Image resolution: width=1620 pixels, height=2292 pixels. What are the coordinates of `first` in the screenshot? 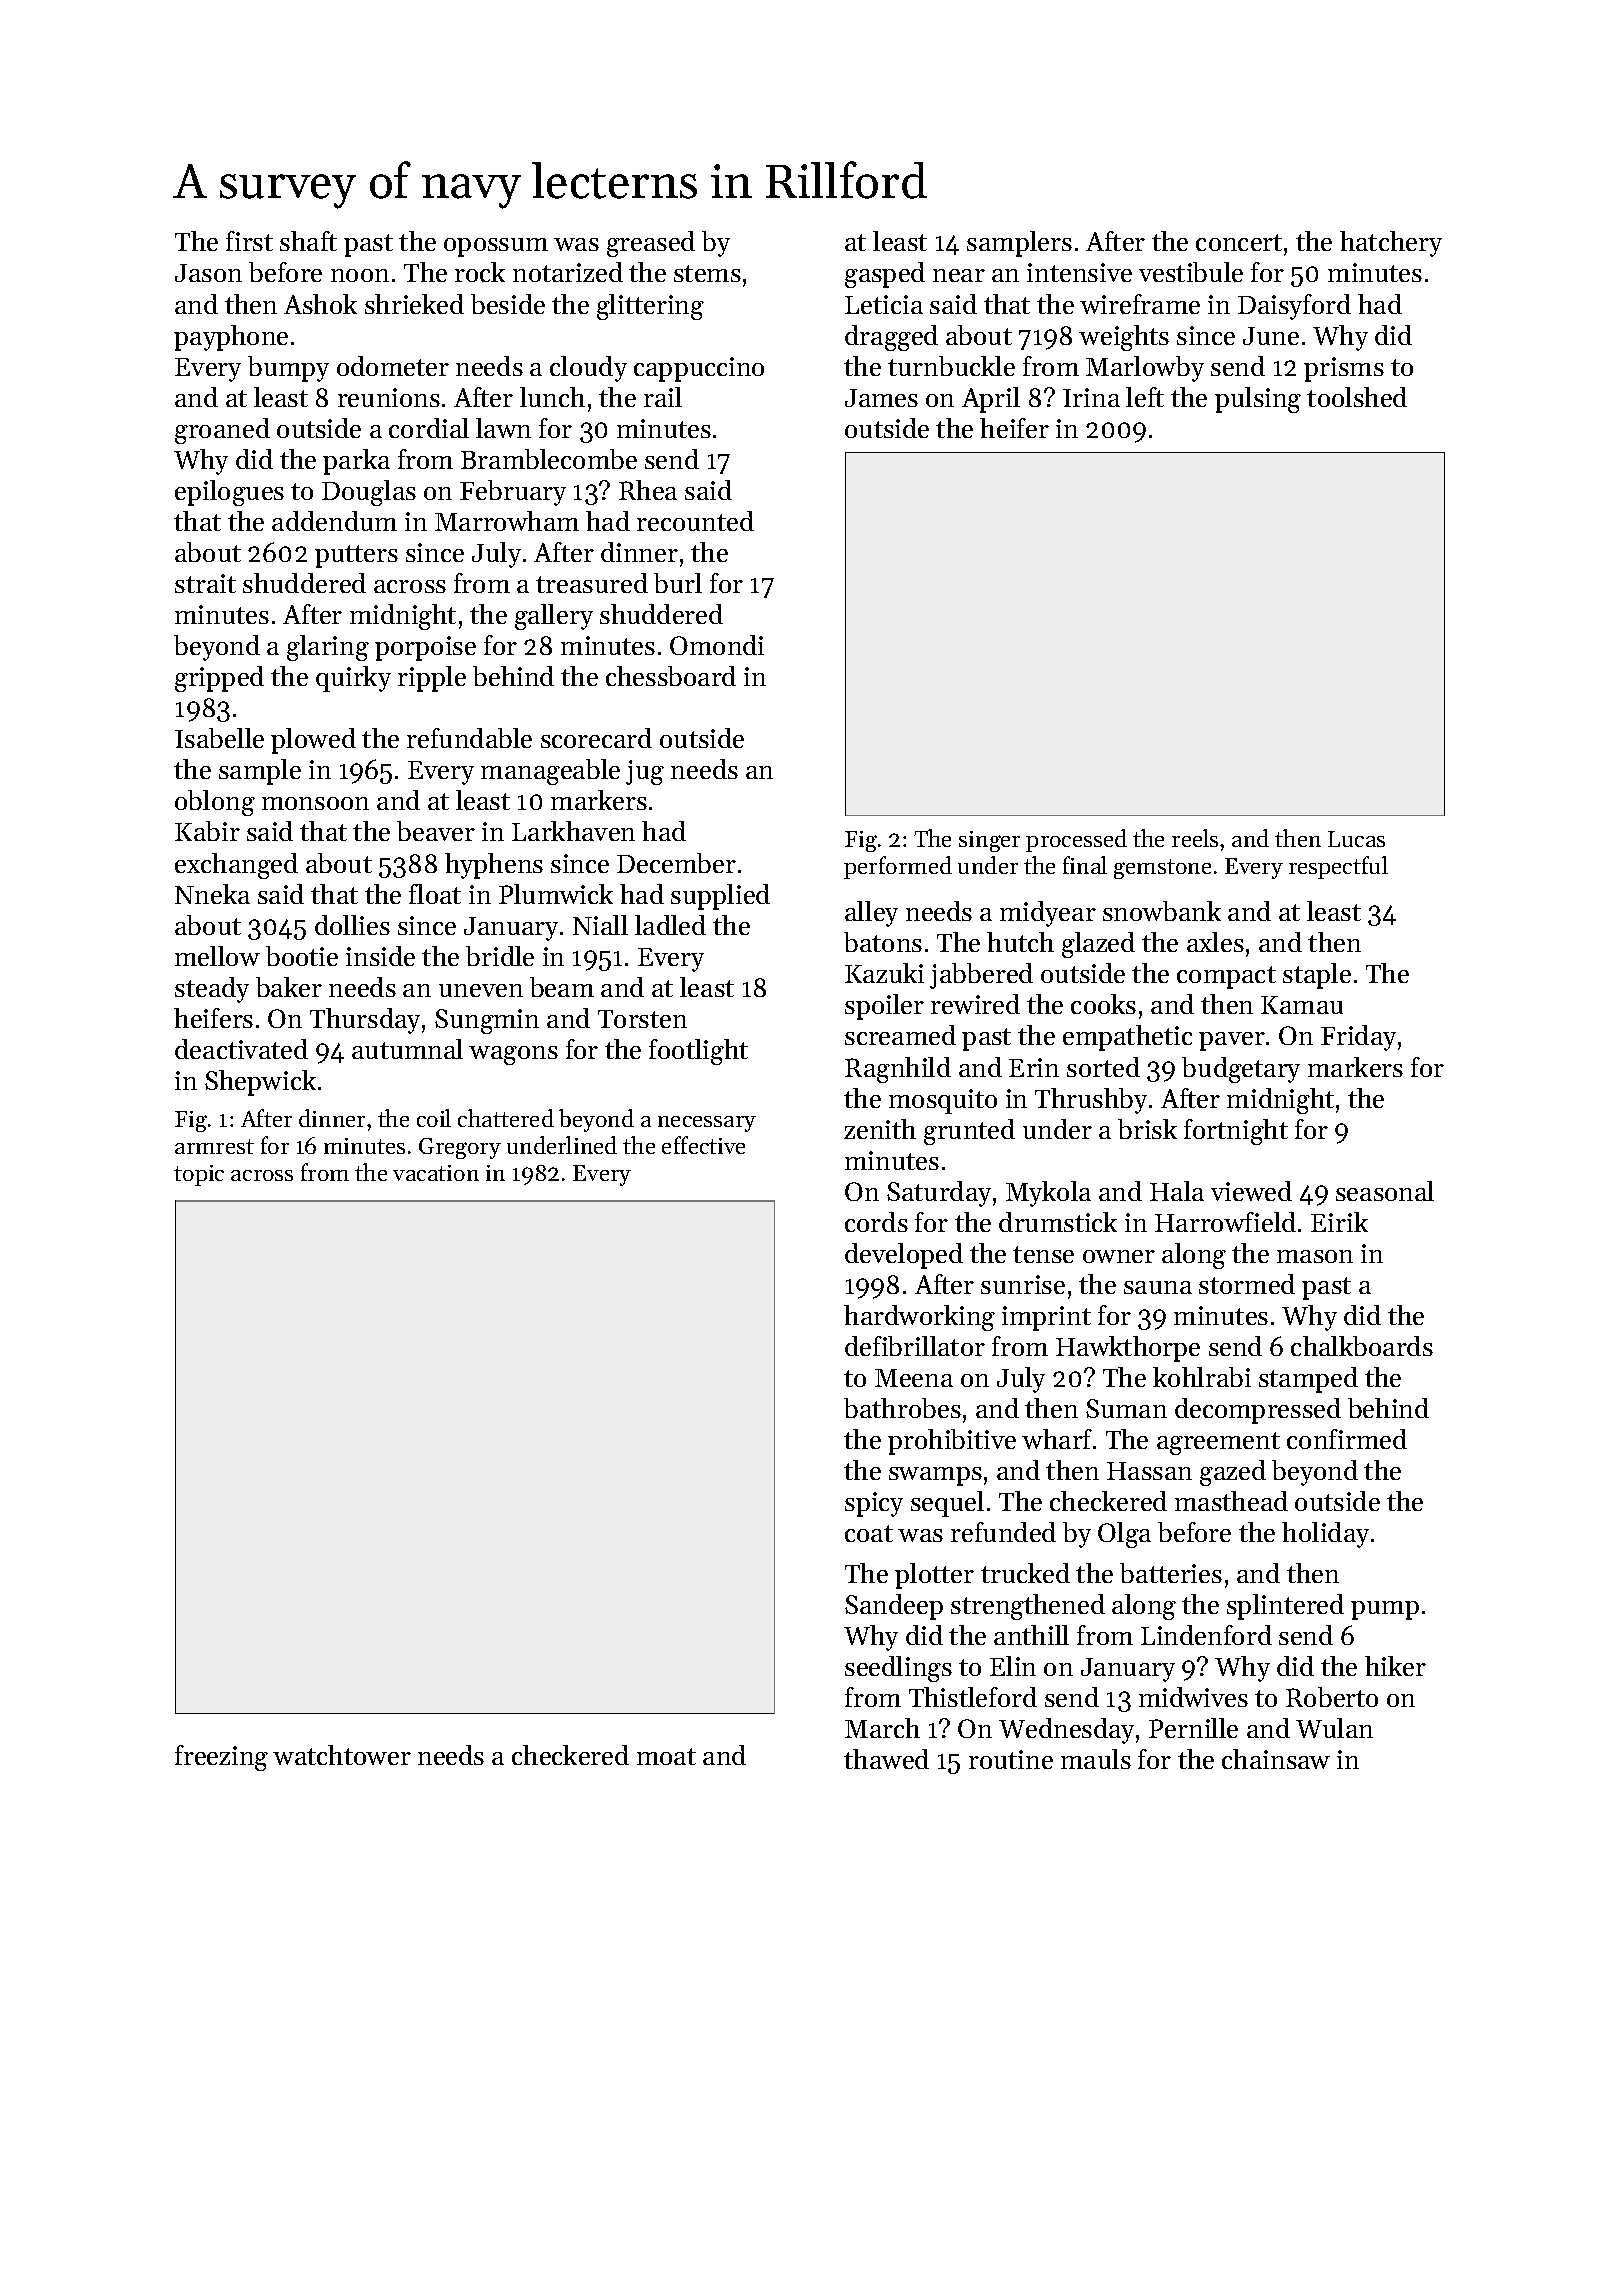 It's located at (249, 241).
